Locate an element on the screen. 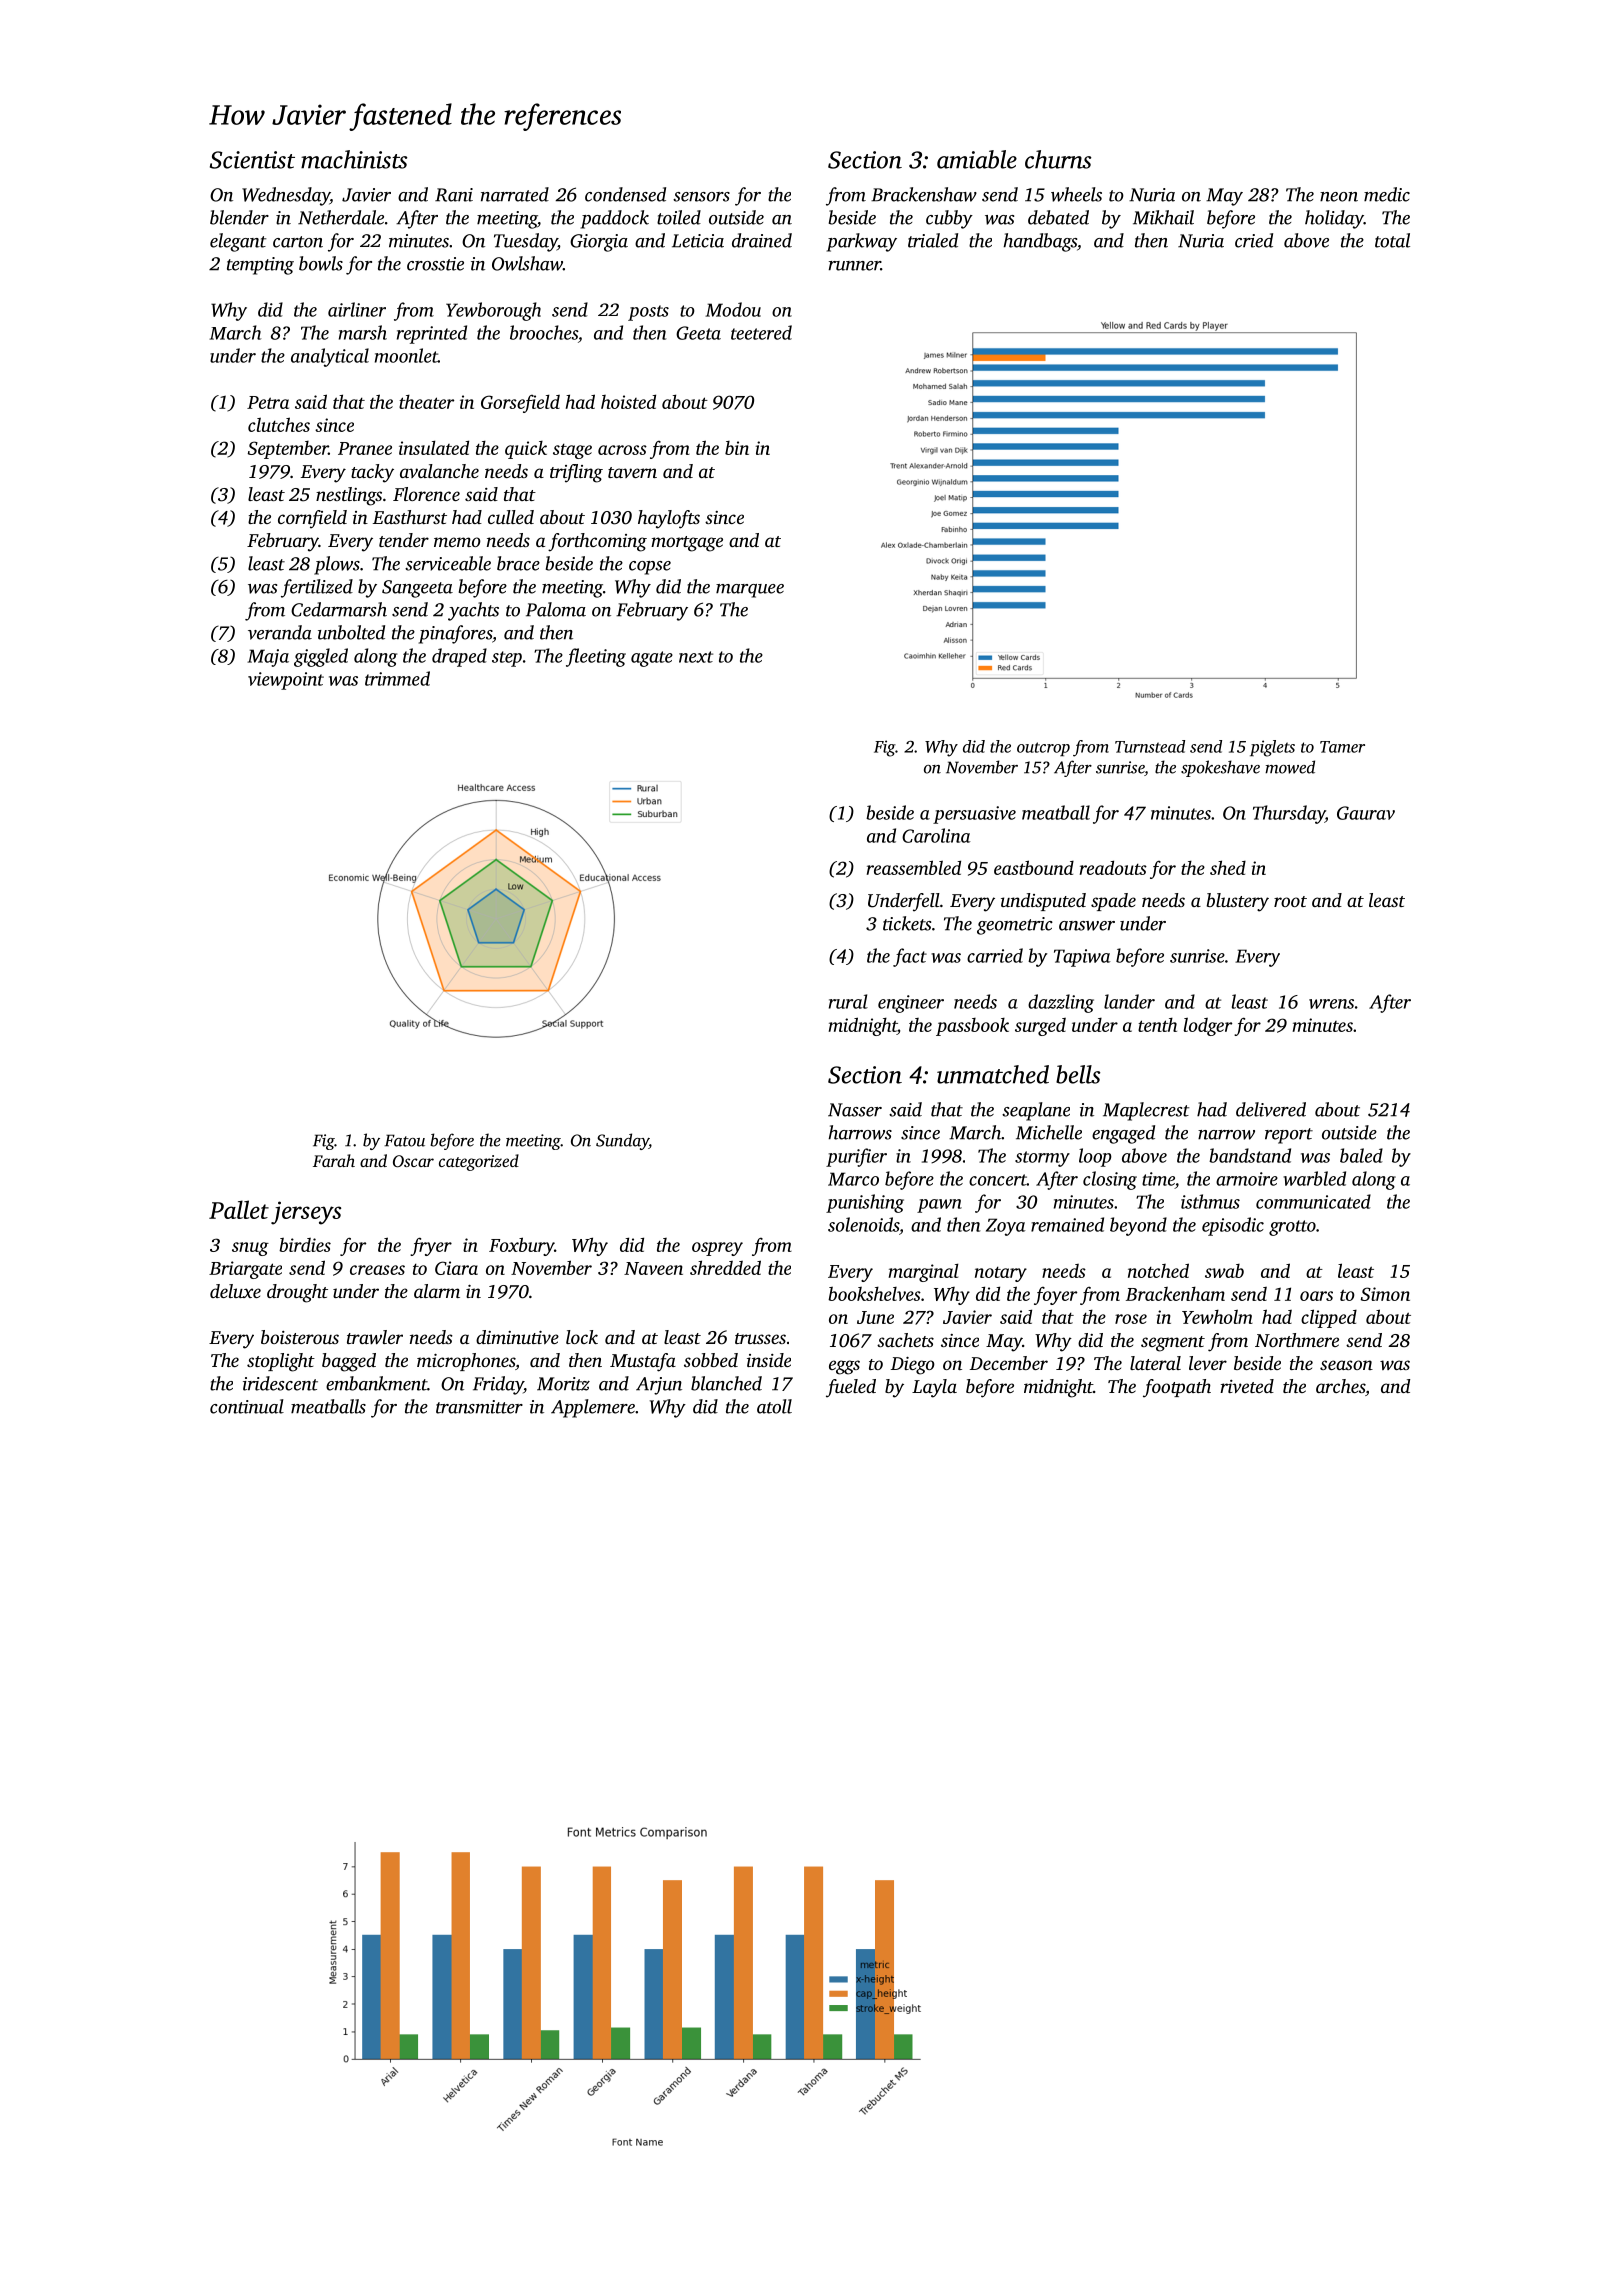  piglets is located at coordinates (1272, 748).
